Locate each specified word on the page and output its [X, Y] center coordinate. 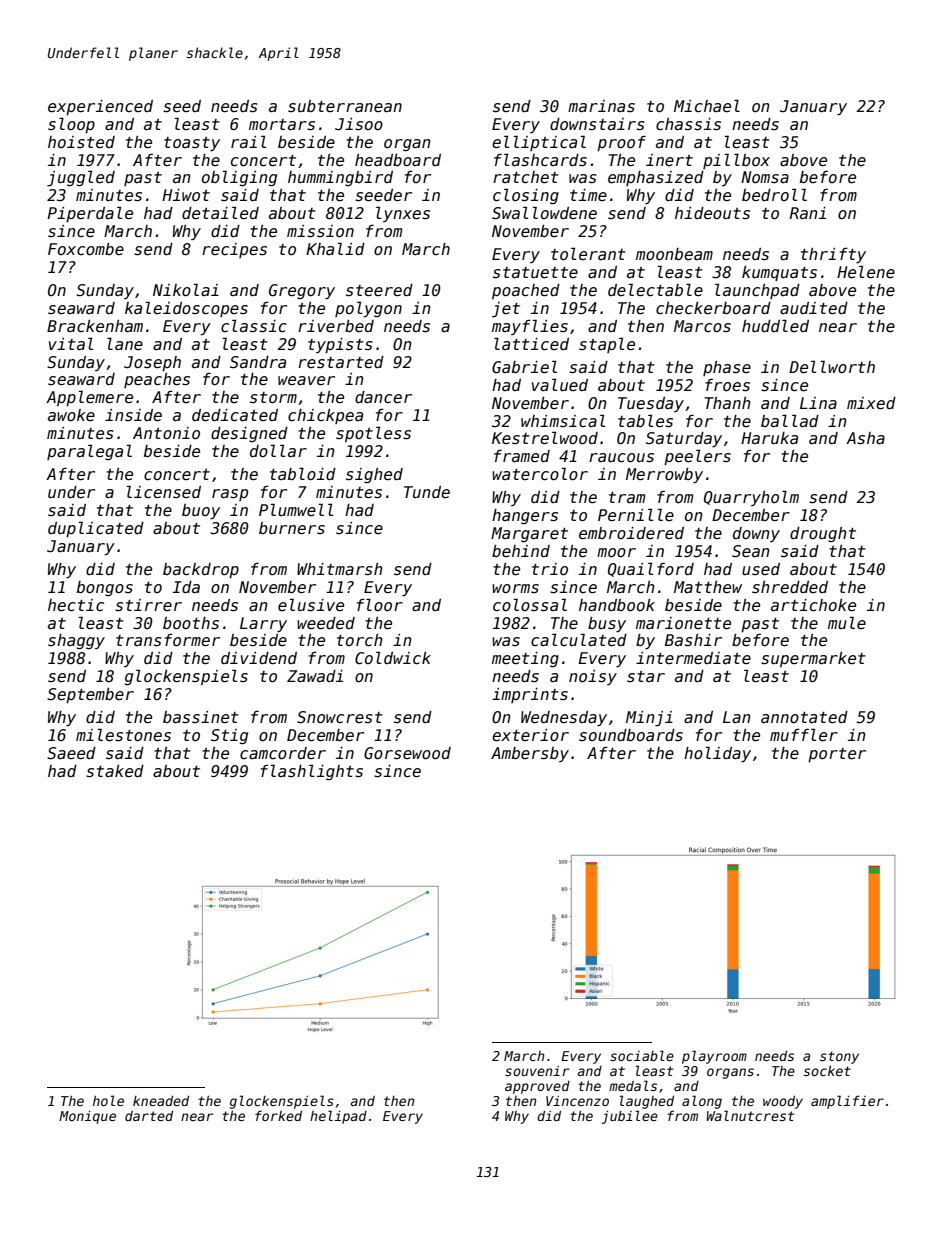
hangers [525, 516]
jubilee [630, 1117]
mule [847, 622]
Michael [707, 105]
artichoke [813, 605]
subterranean [345, 106]
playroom [714, 1057]
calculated [579, 639]
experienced [100, 107]
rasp [230, 495]
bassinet [201, 717]
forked [278, 1115]
